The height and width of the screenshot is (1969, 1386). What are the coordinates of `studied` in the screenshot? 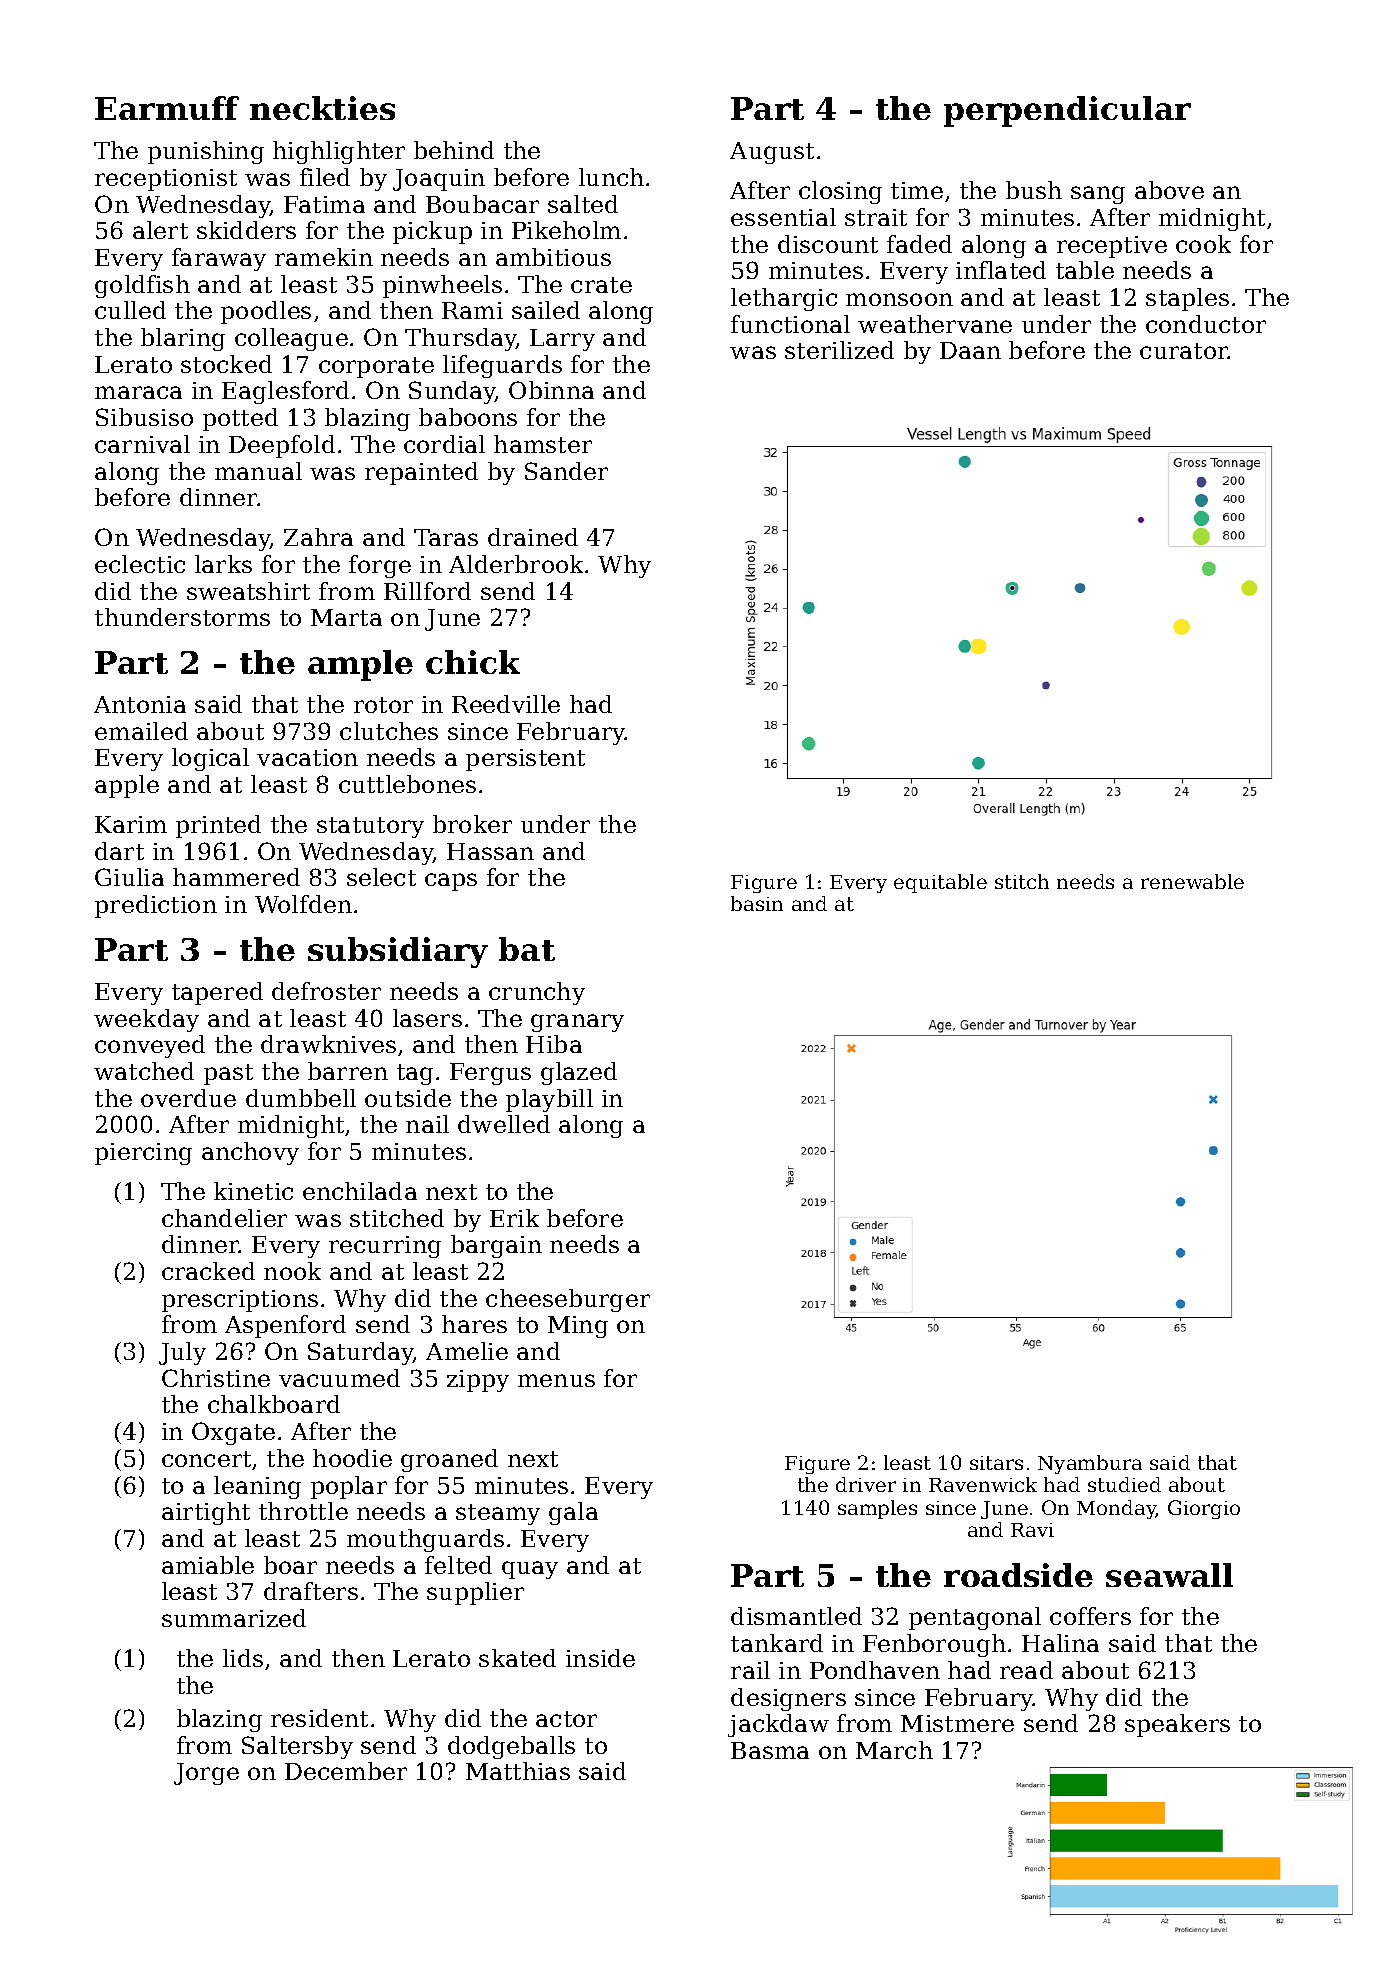 It's located at (1124, 1484).
